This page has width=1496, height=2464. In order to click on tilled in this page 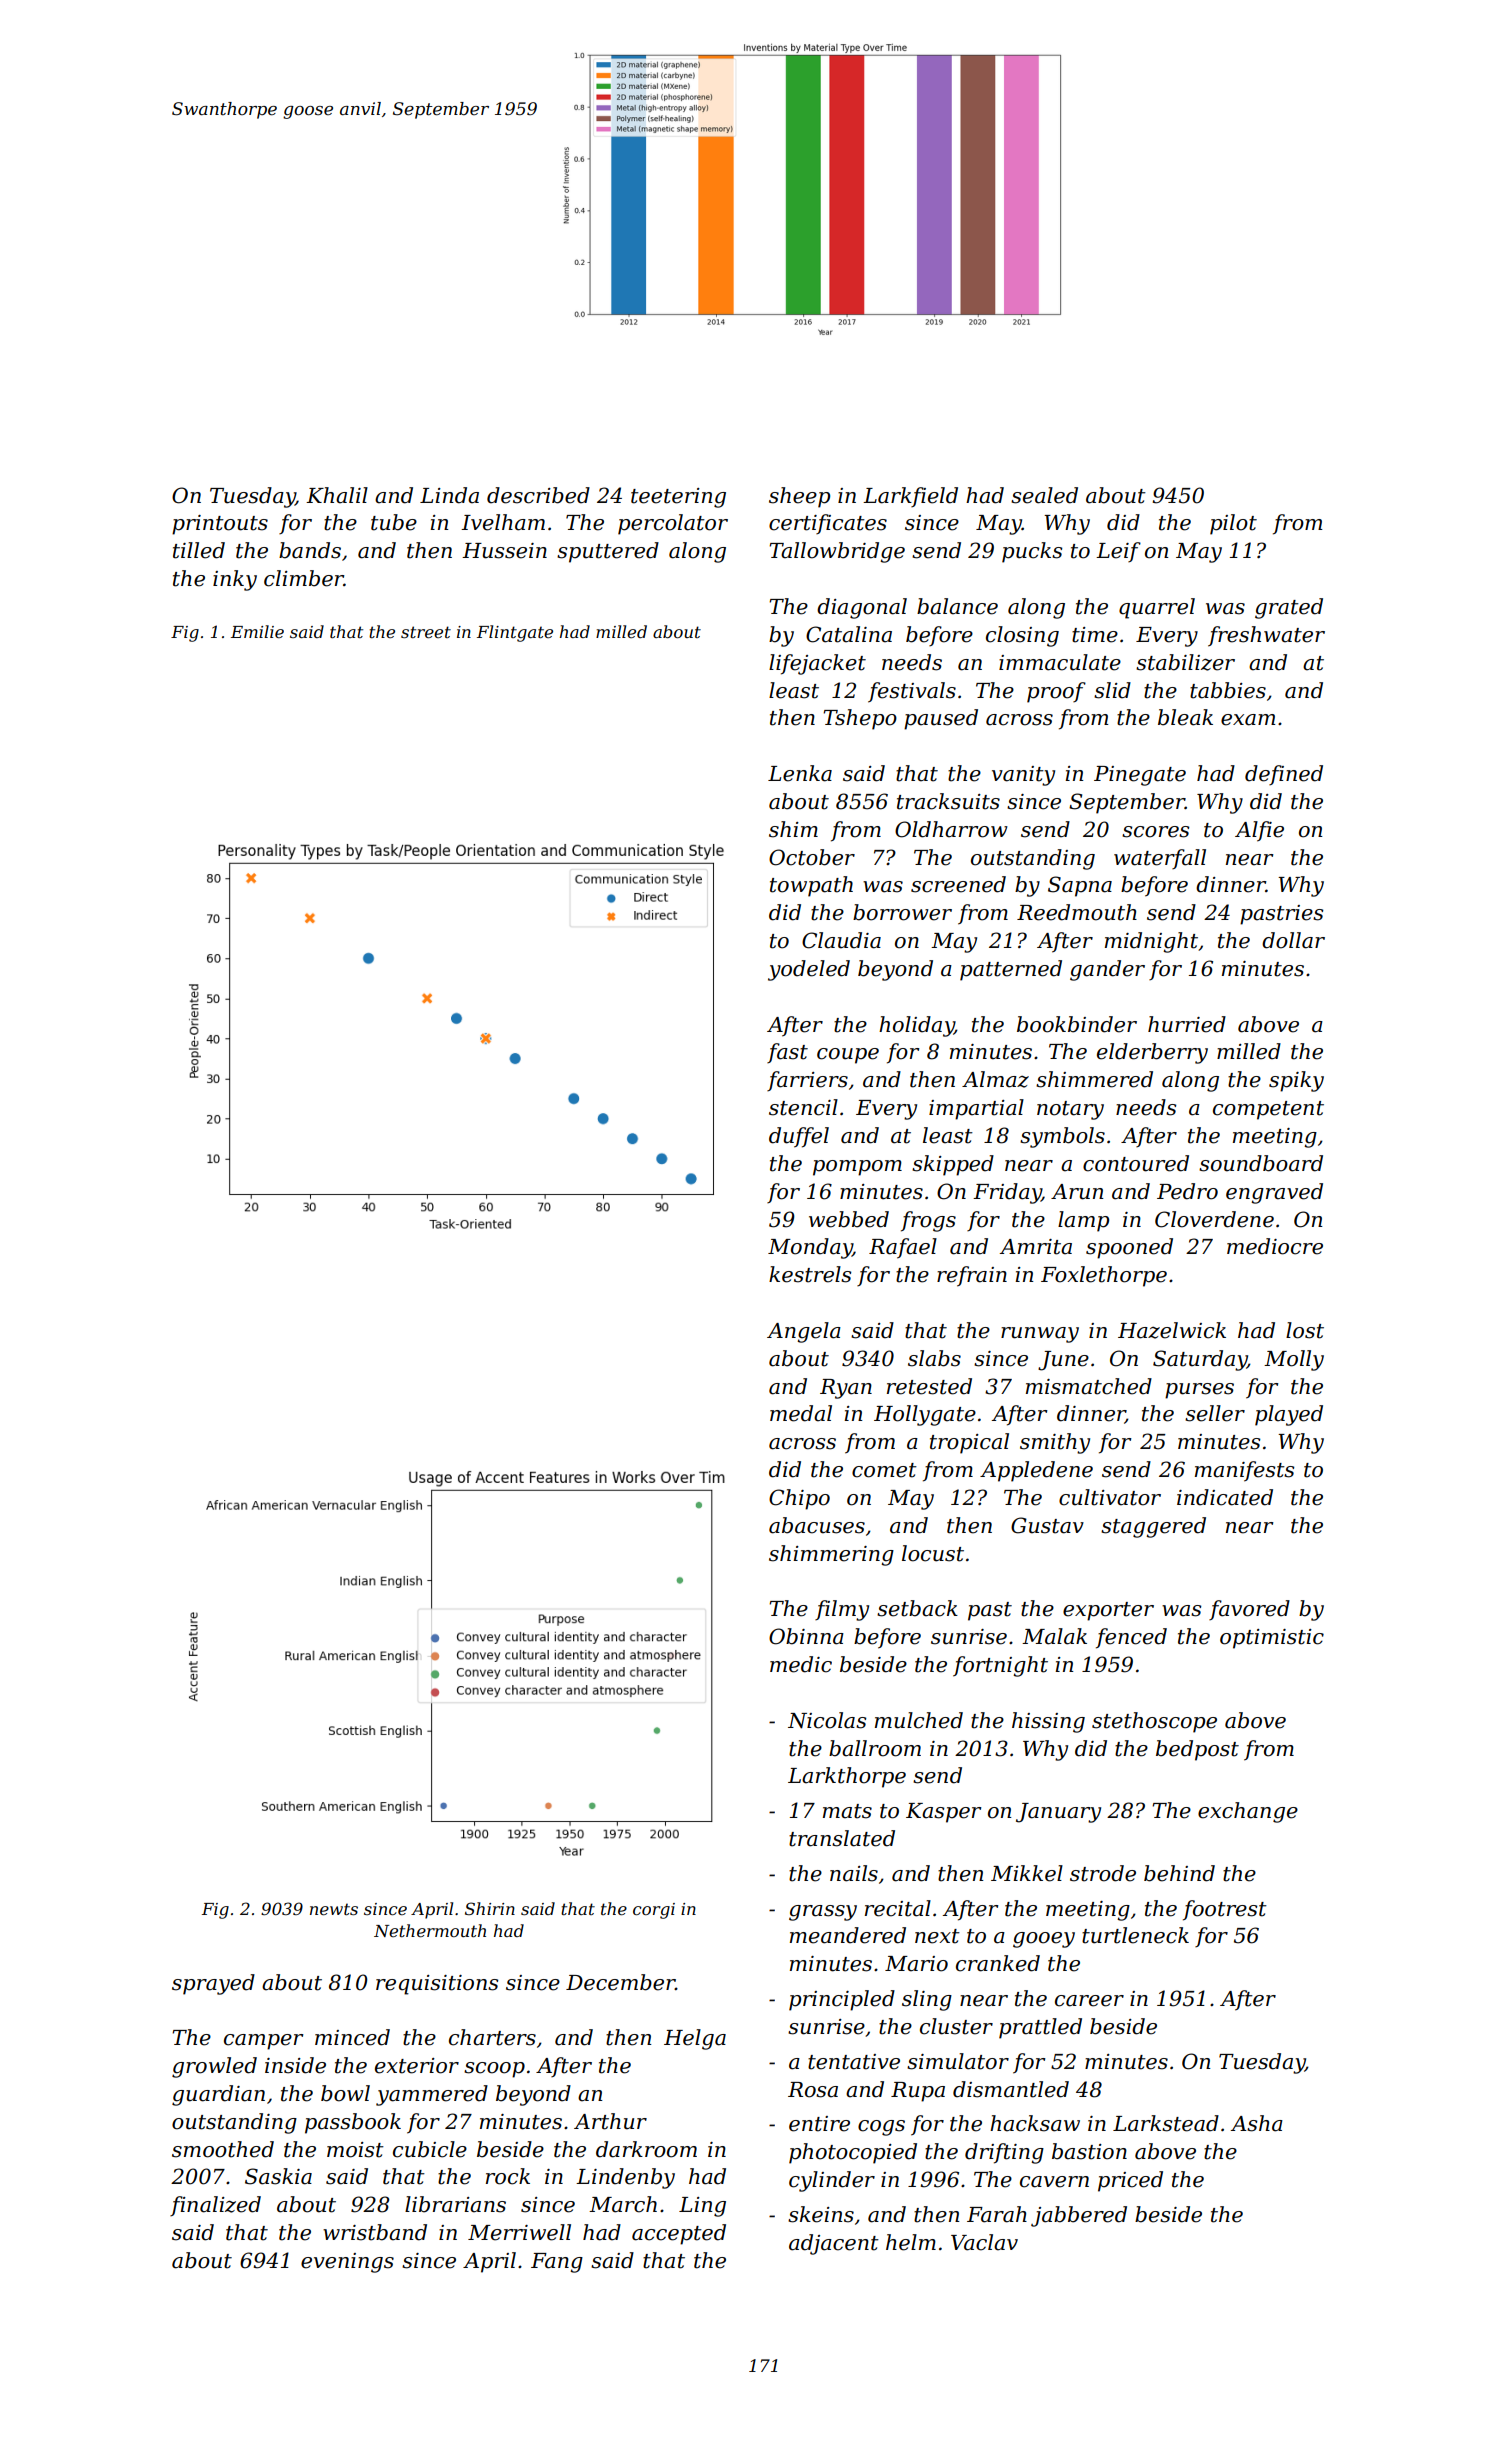, I will do `click(199, 550)`.
